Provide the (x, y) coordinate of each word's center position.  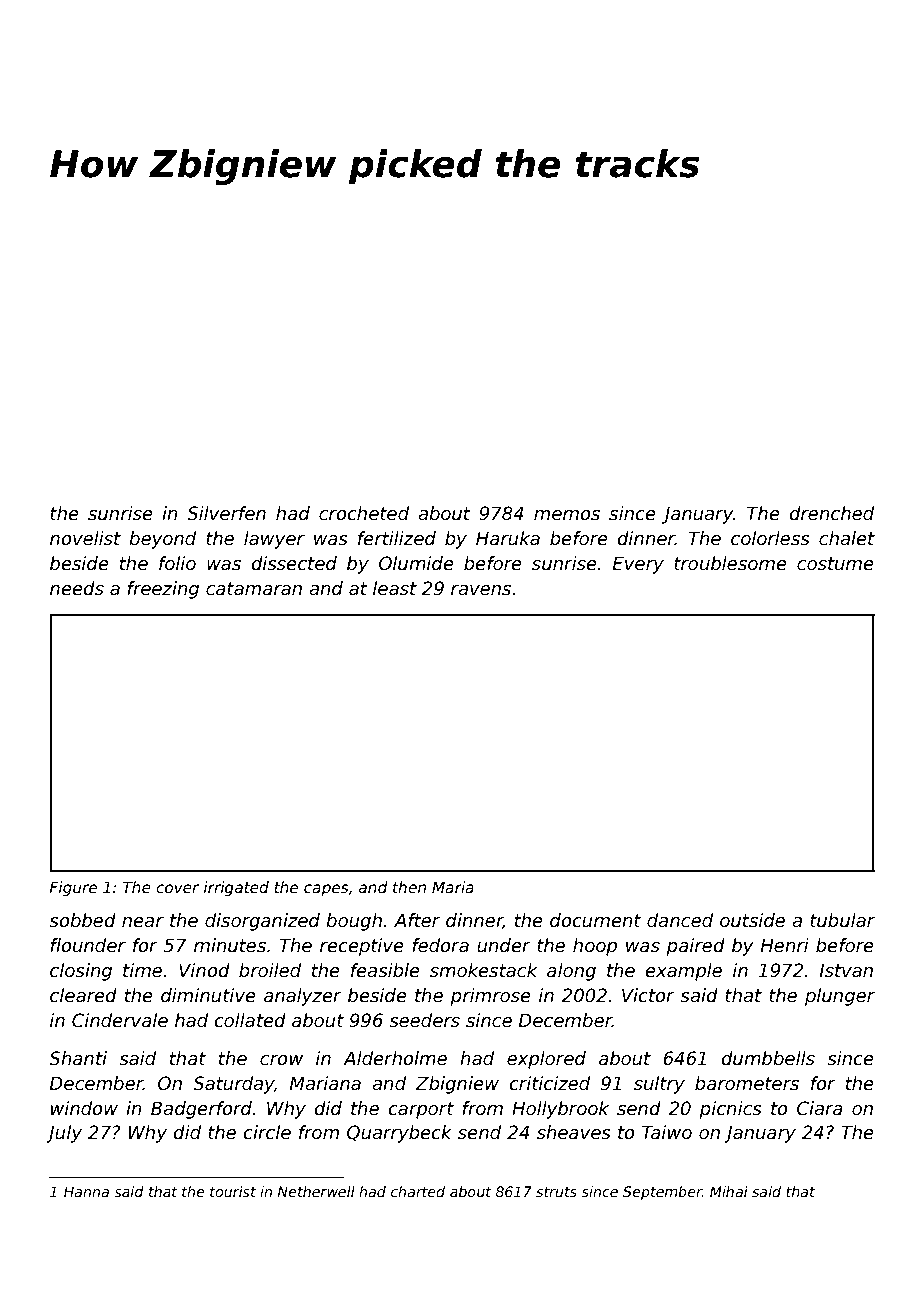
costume (835, 564)
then (409, 887)
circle (267, 1132)
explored (546, 1060)
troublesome (730, 563)
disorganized (262, 922)
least (395, 588)
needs (77, 588)
